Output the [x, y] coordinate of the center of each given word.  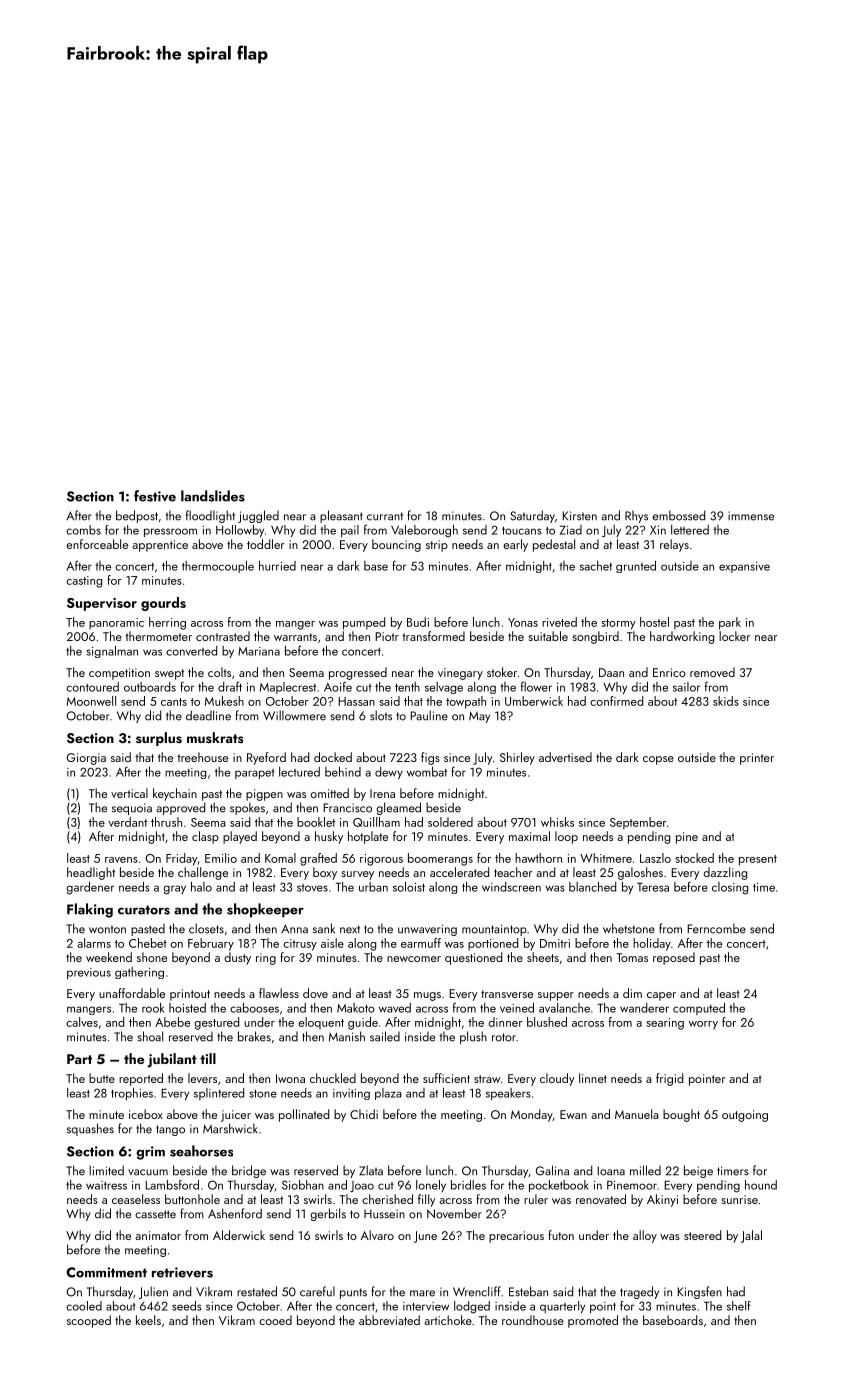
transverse [507, 994]
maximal [529, 836]
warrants [295, 637]
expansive [744, 567]
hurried [277, 566]
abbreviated [389, 1320]
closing [730, 888]
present [758, 860]
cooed [275, 1320]
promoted [593, 1321]
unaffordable [132, 993]
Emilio [221, 858]
